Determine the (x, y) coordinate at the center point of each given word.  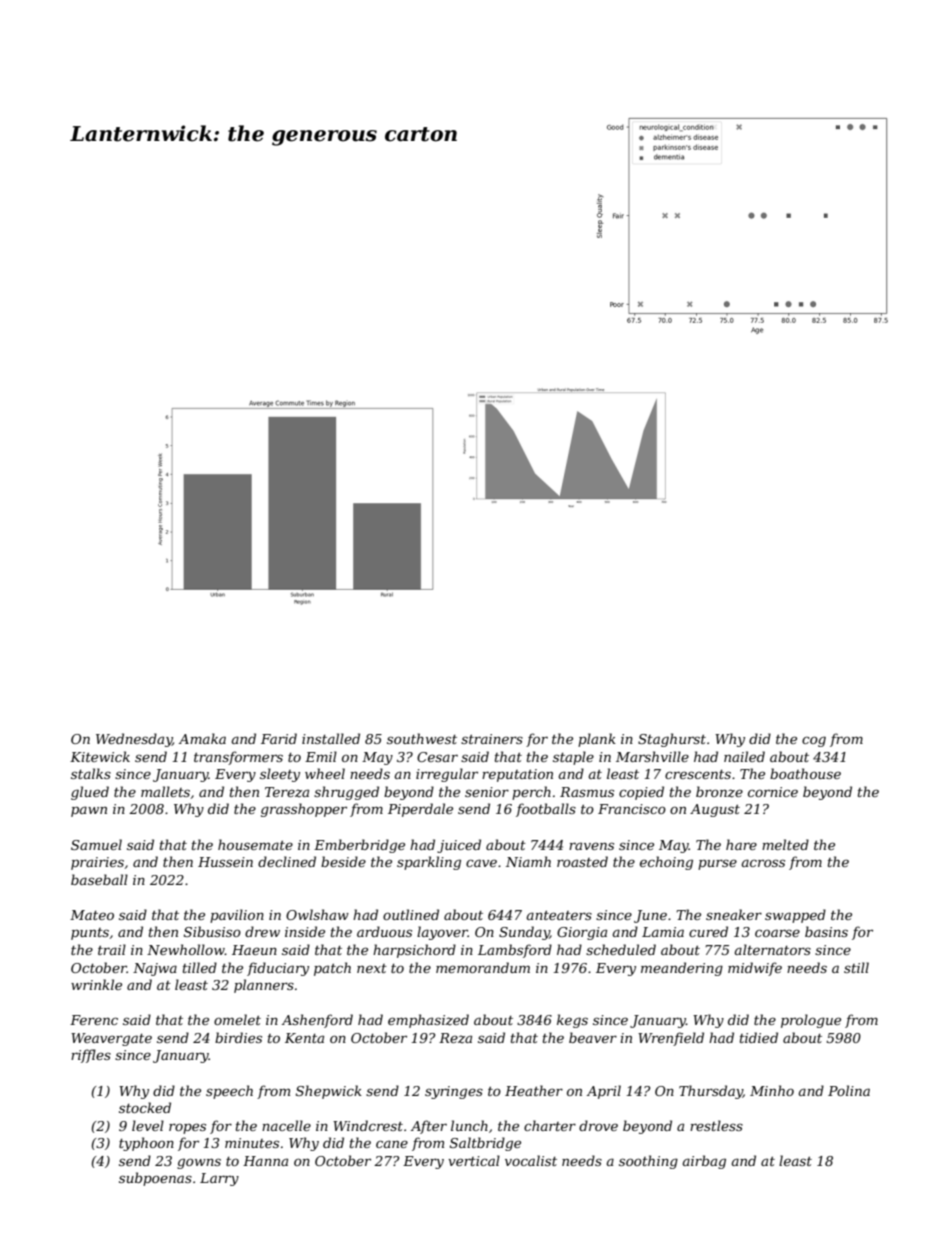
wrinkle (96, 984)
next (372, 968)
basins (826, 931)
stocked (145, 1107)
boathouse (805, 773)
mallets (165, 791)
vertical (474, 1160)
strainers (492, 739)
